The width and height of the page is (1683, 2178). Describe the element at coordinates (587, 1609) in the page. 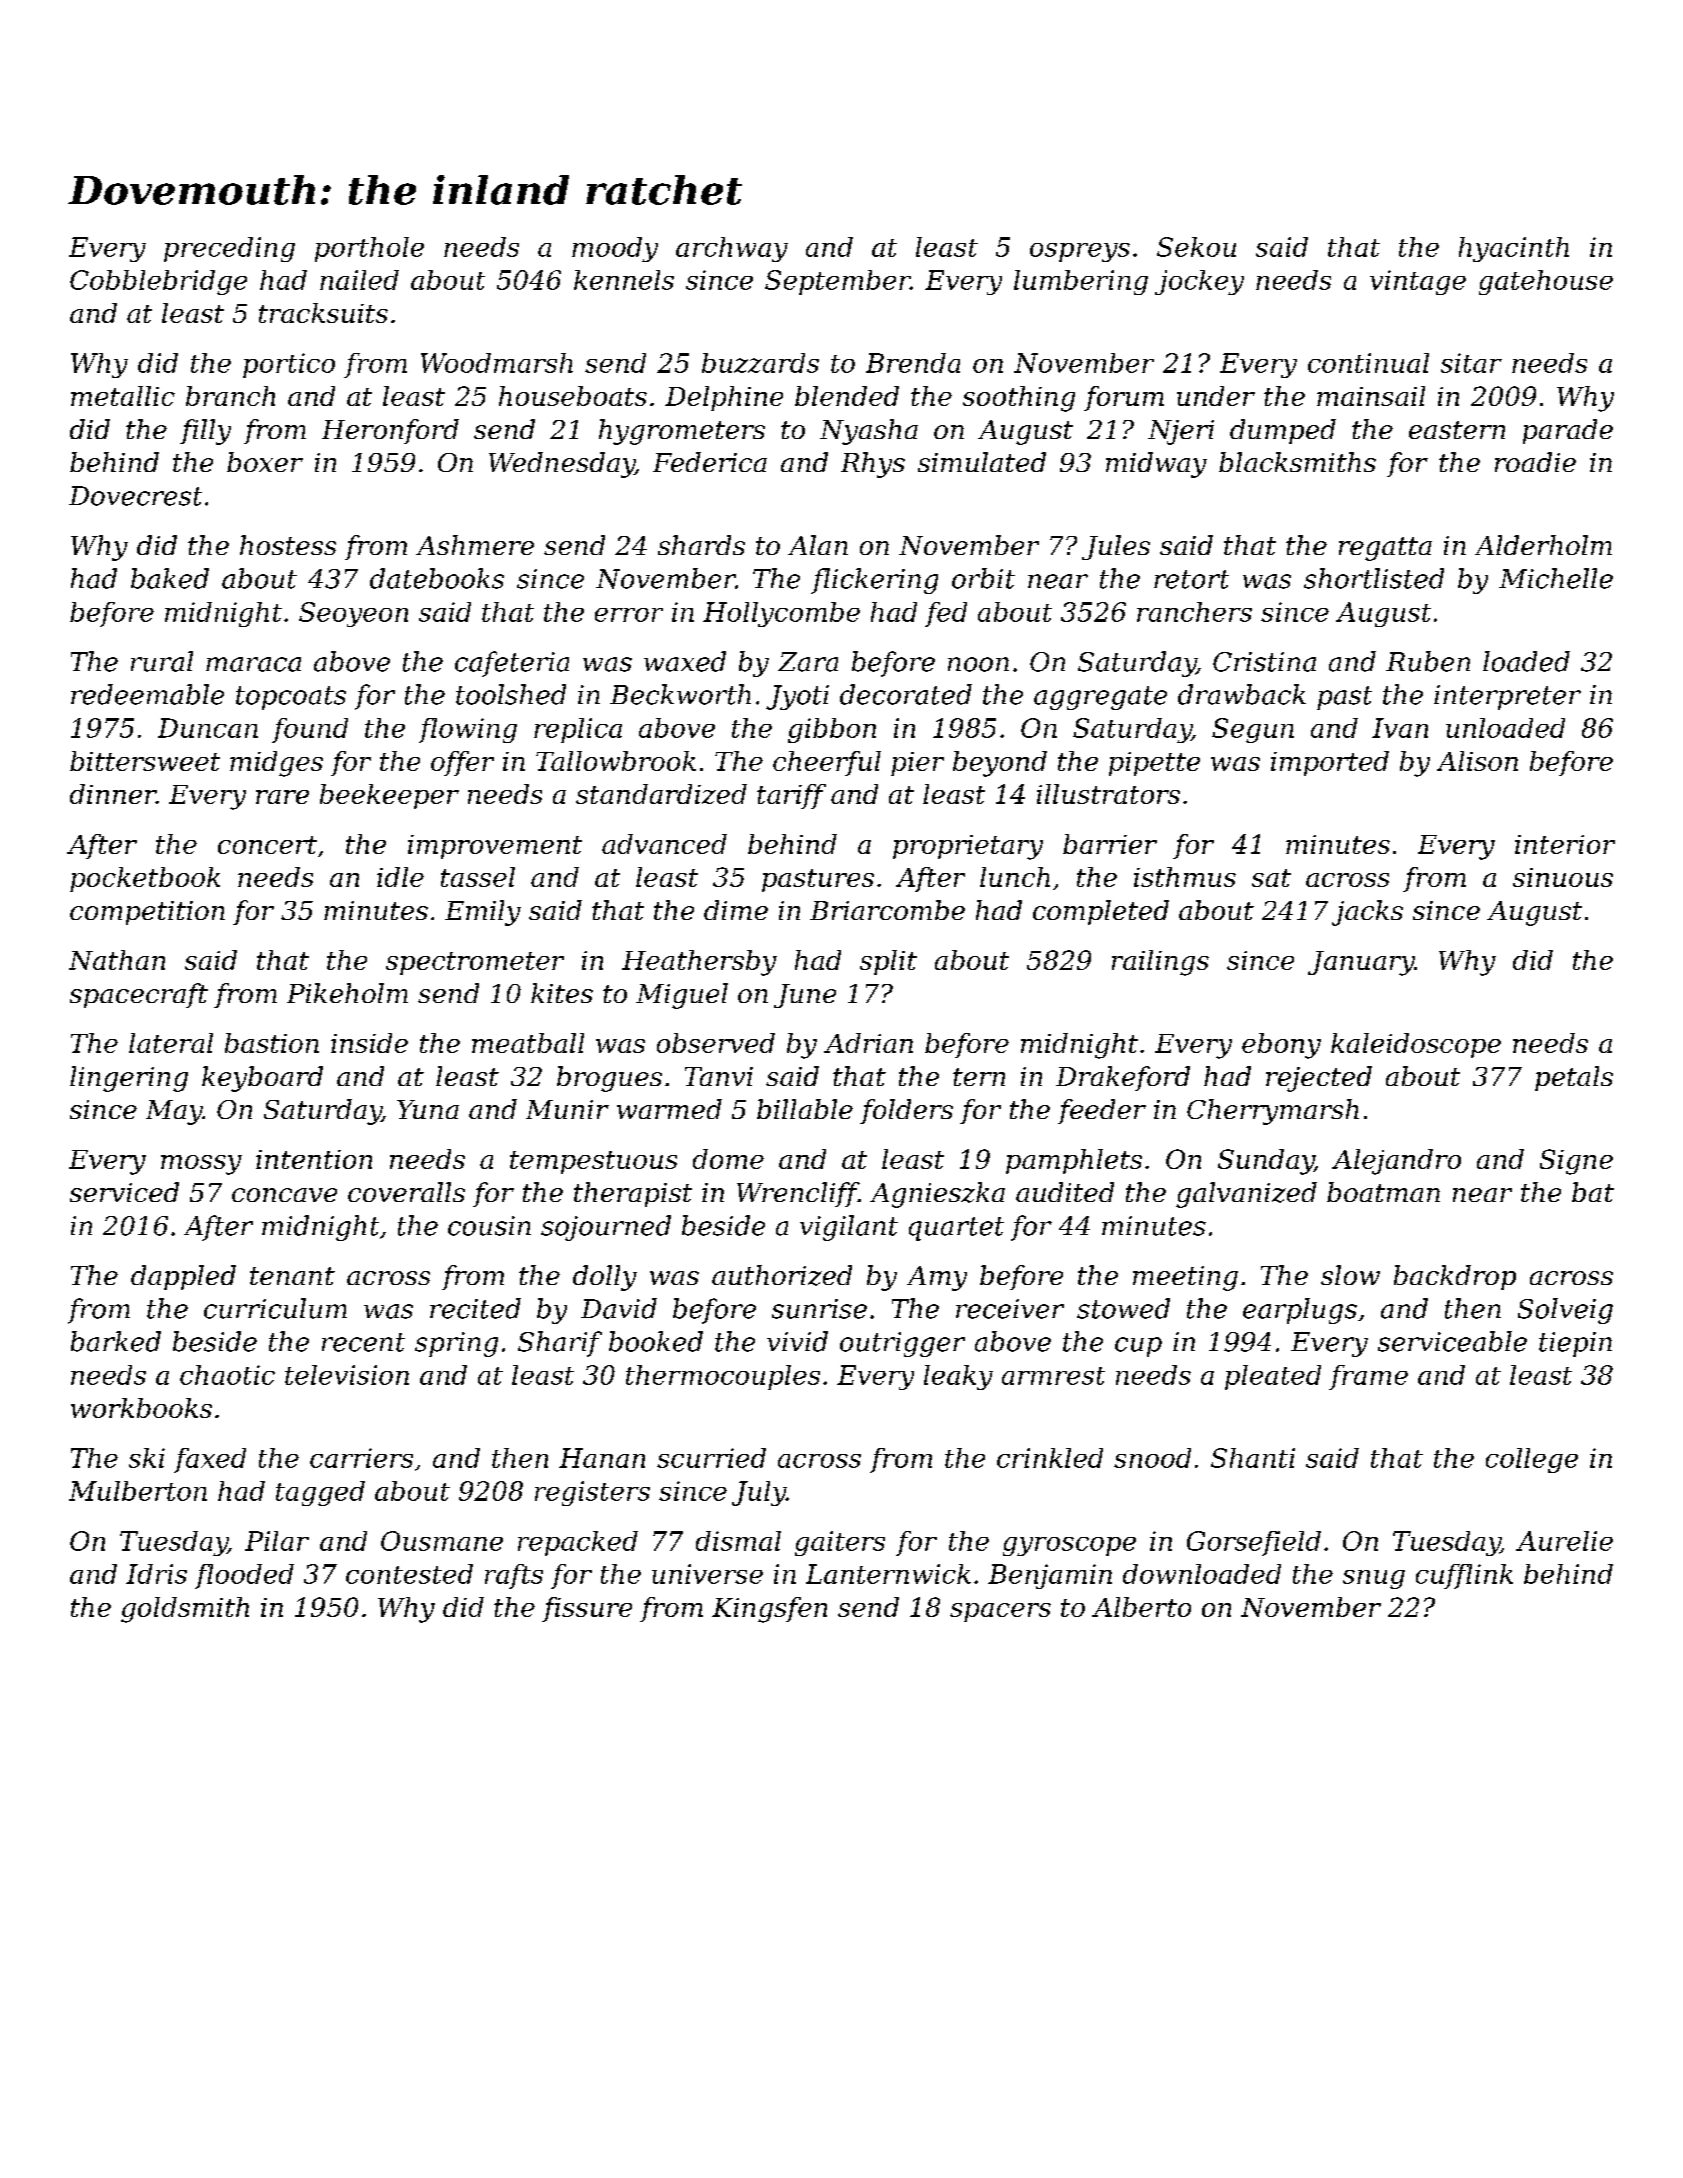

I see `fissure` at that location.
